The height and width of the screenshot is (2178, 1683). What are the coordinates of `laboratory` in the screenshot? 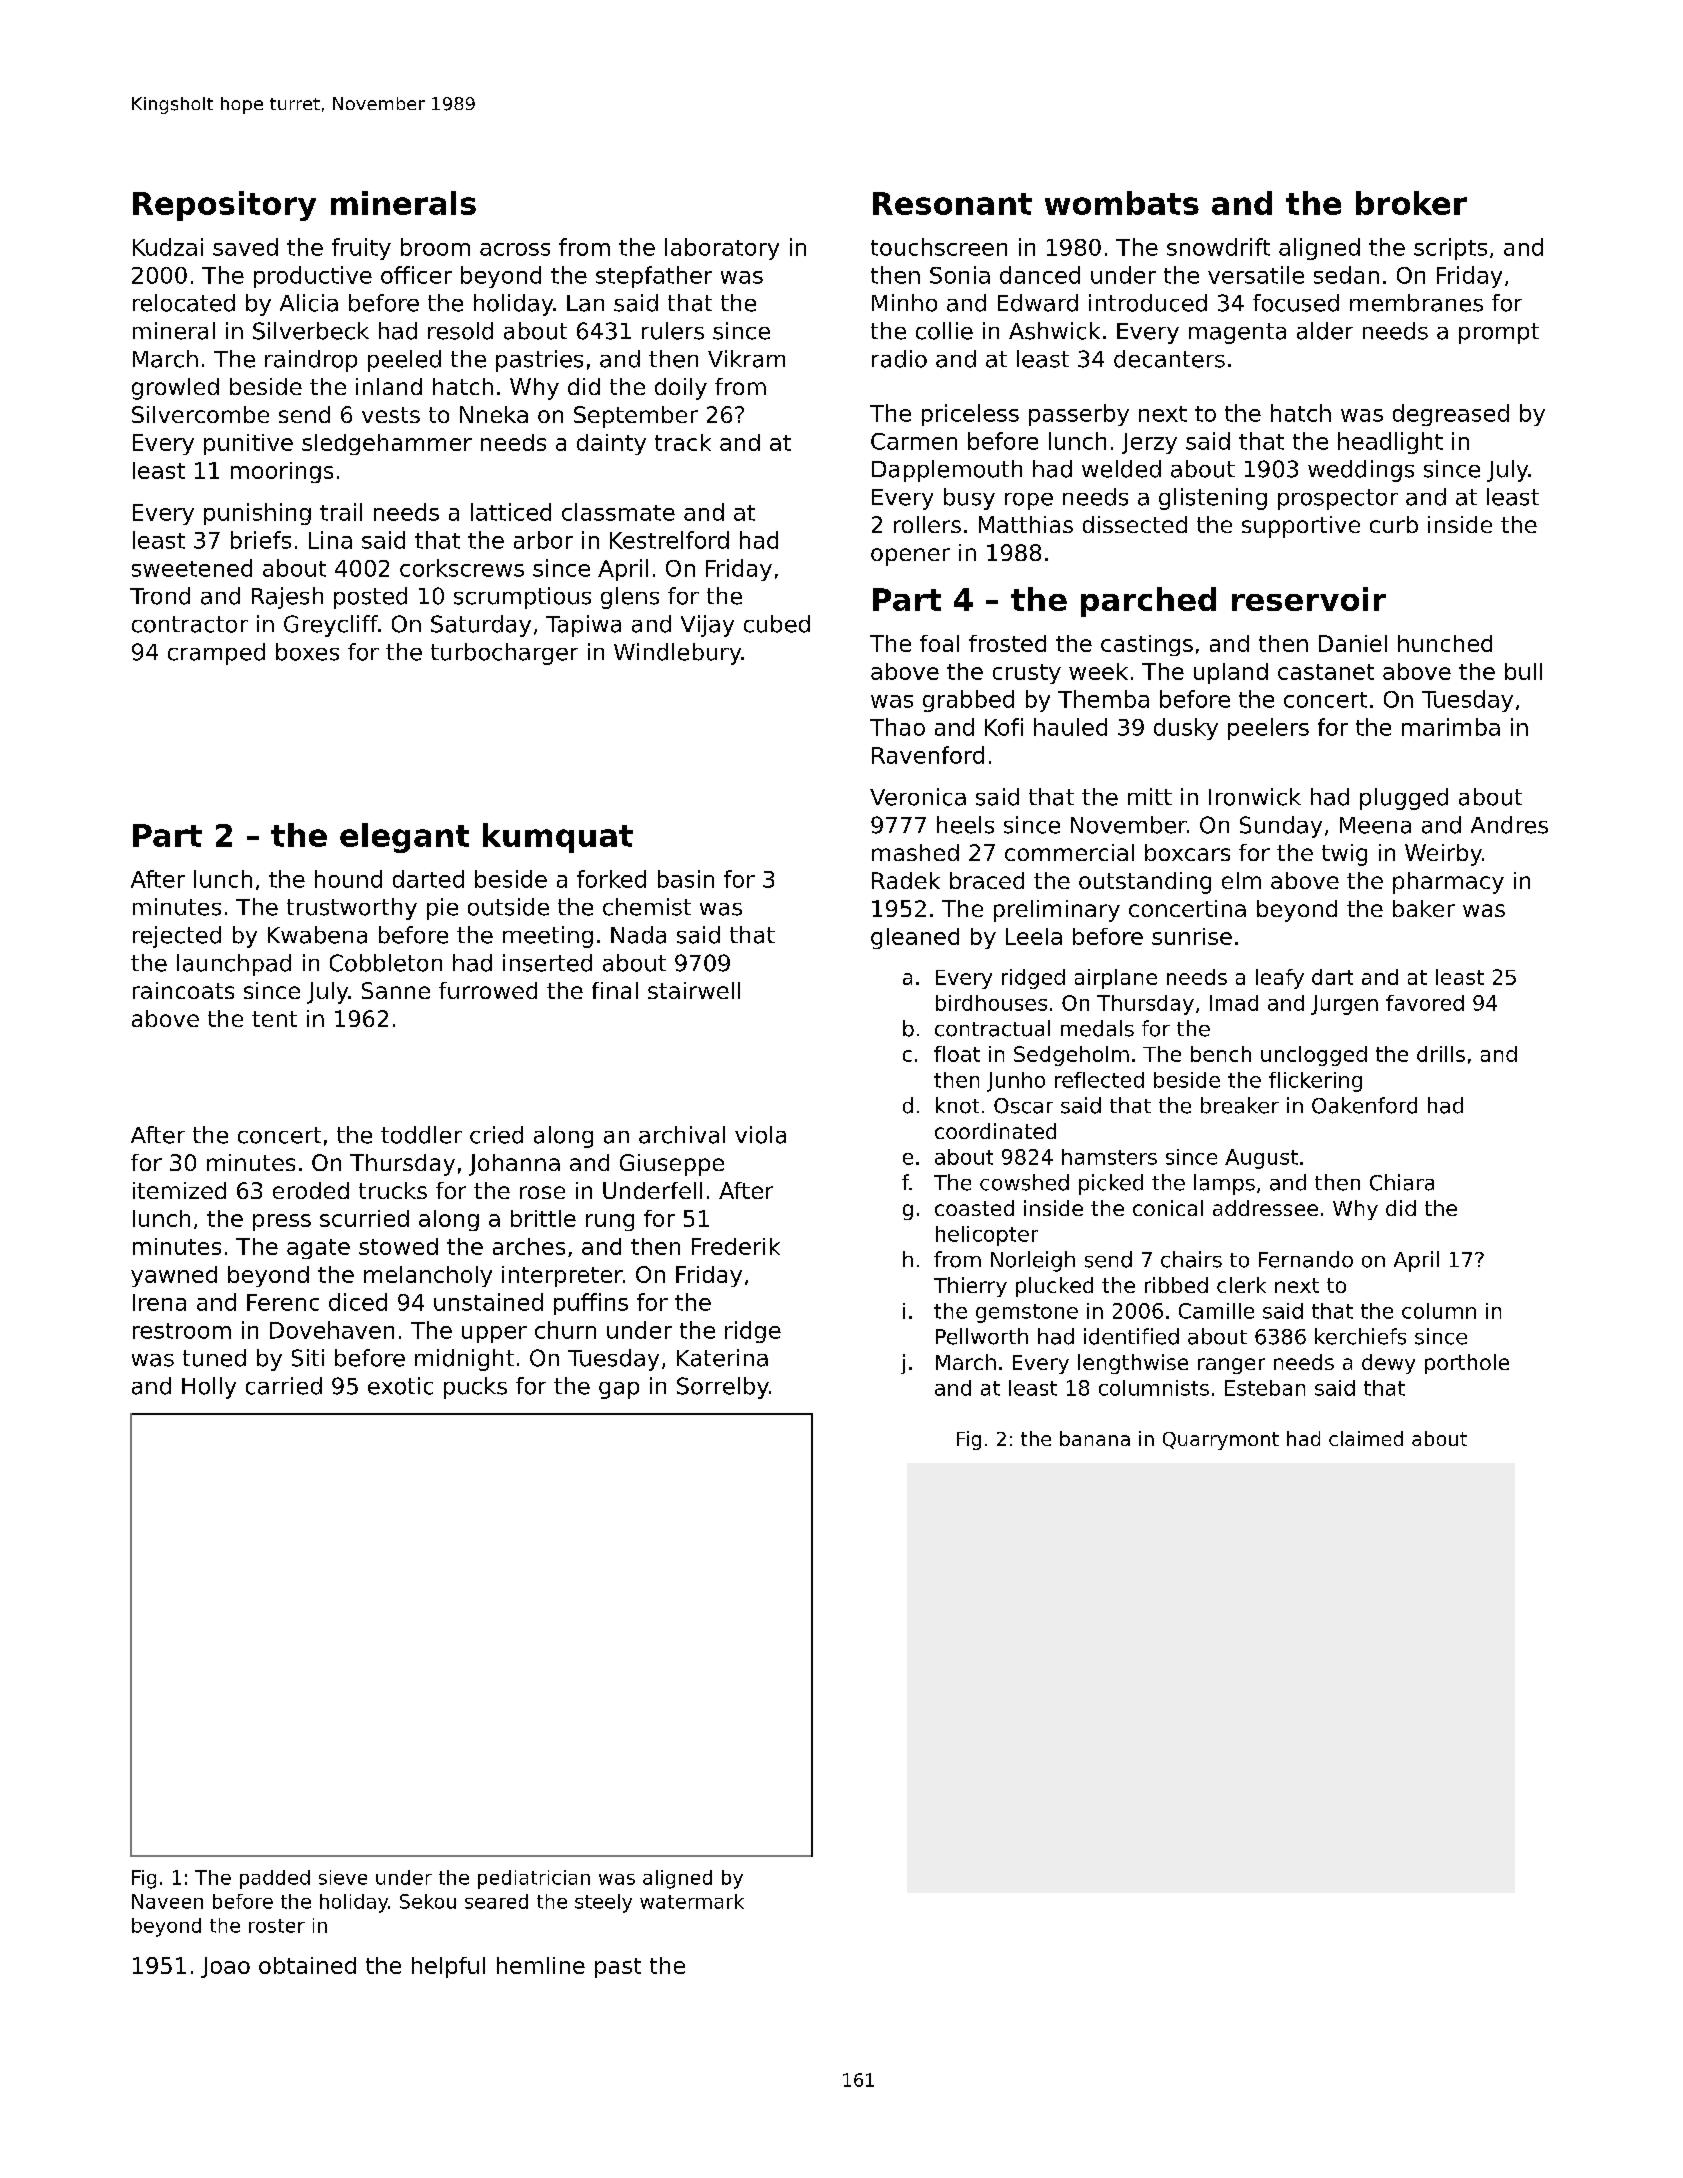 It's located at (722, 249).
